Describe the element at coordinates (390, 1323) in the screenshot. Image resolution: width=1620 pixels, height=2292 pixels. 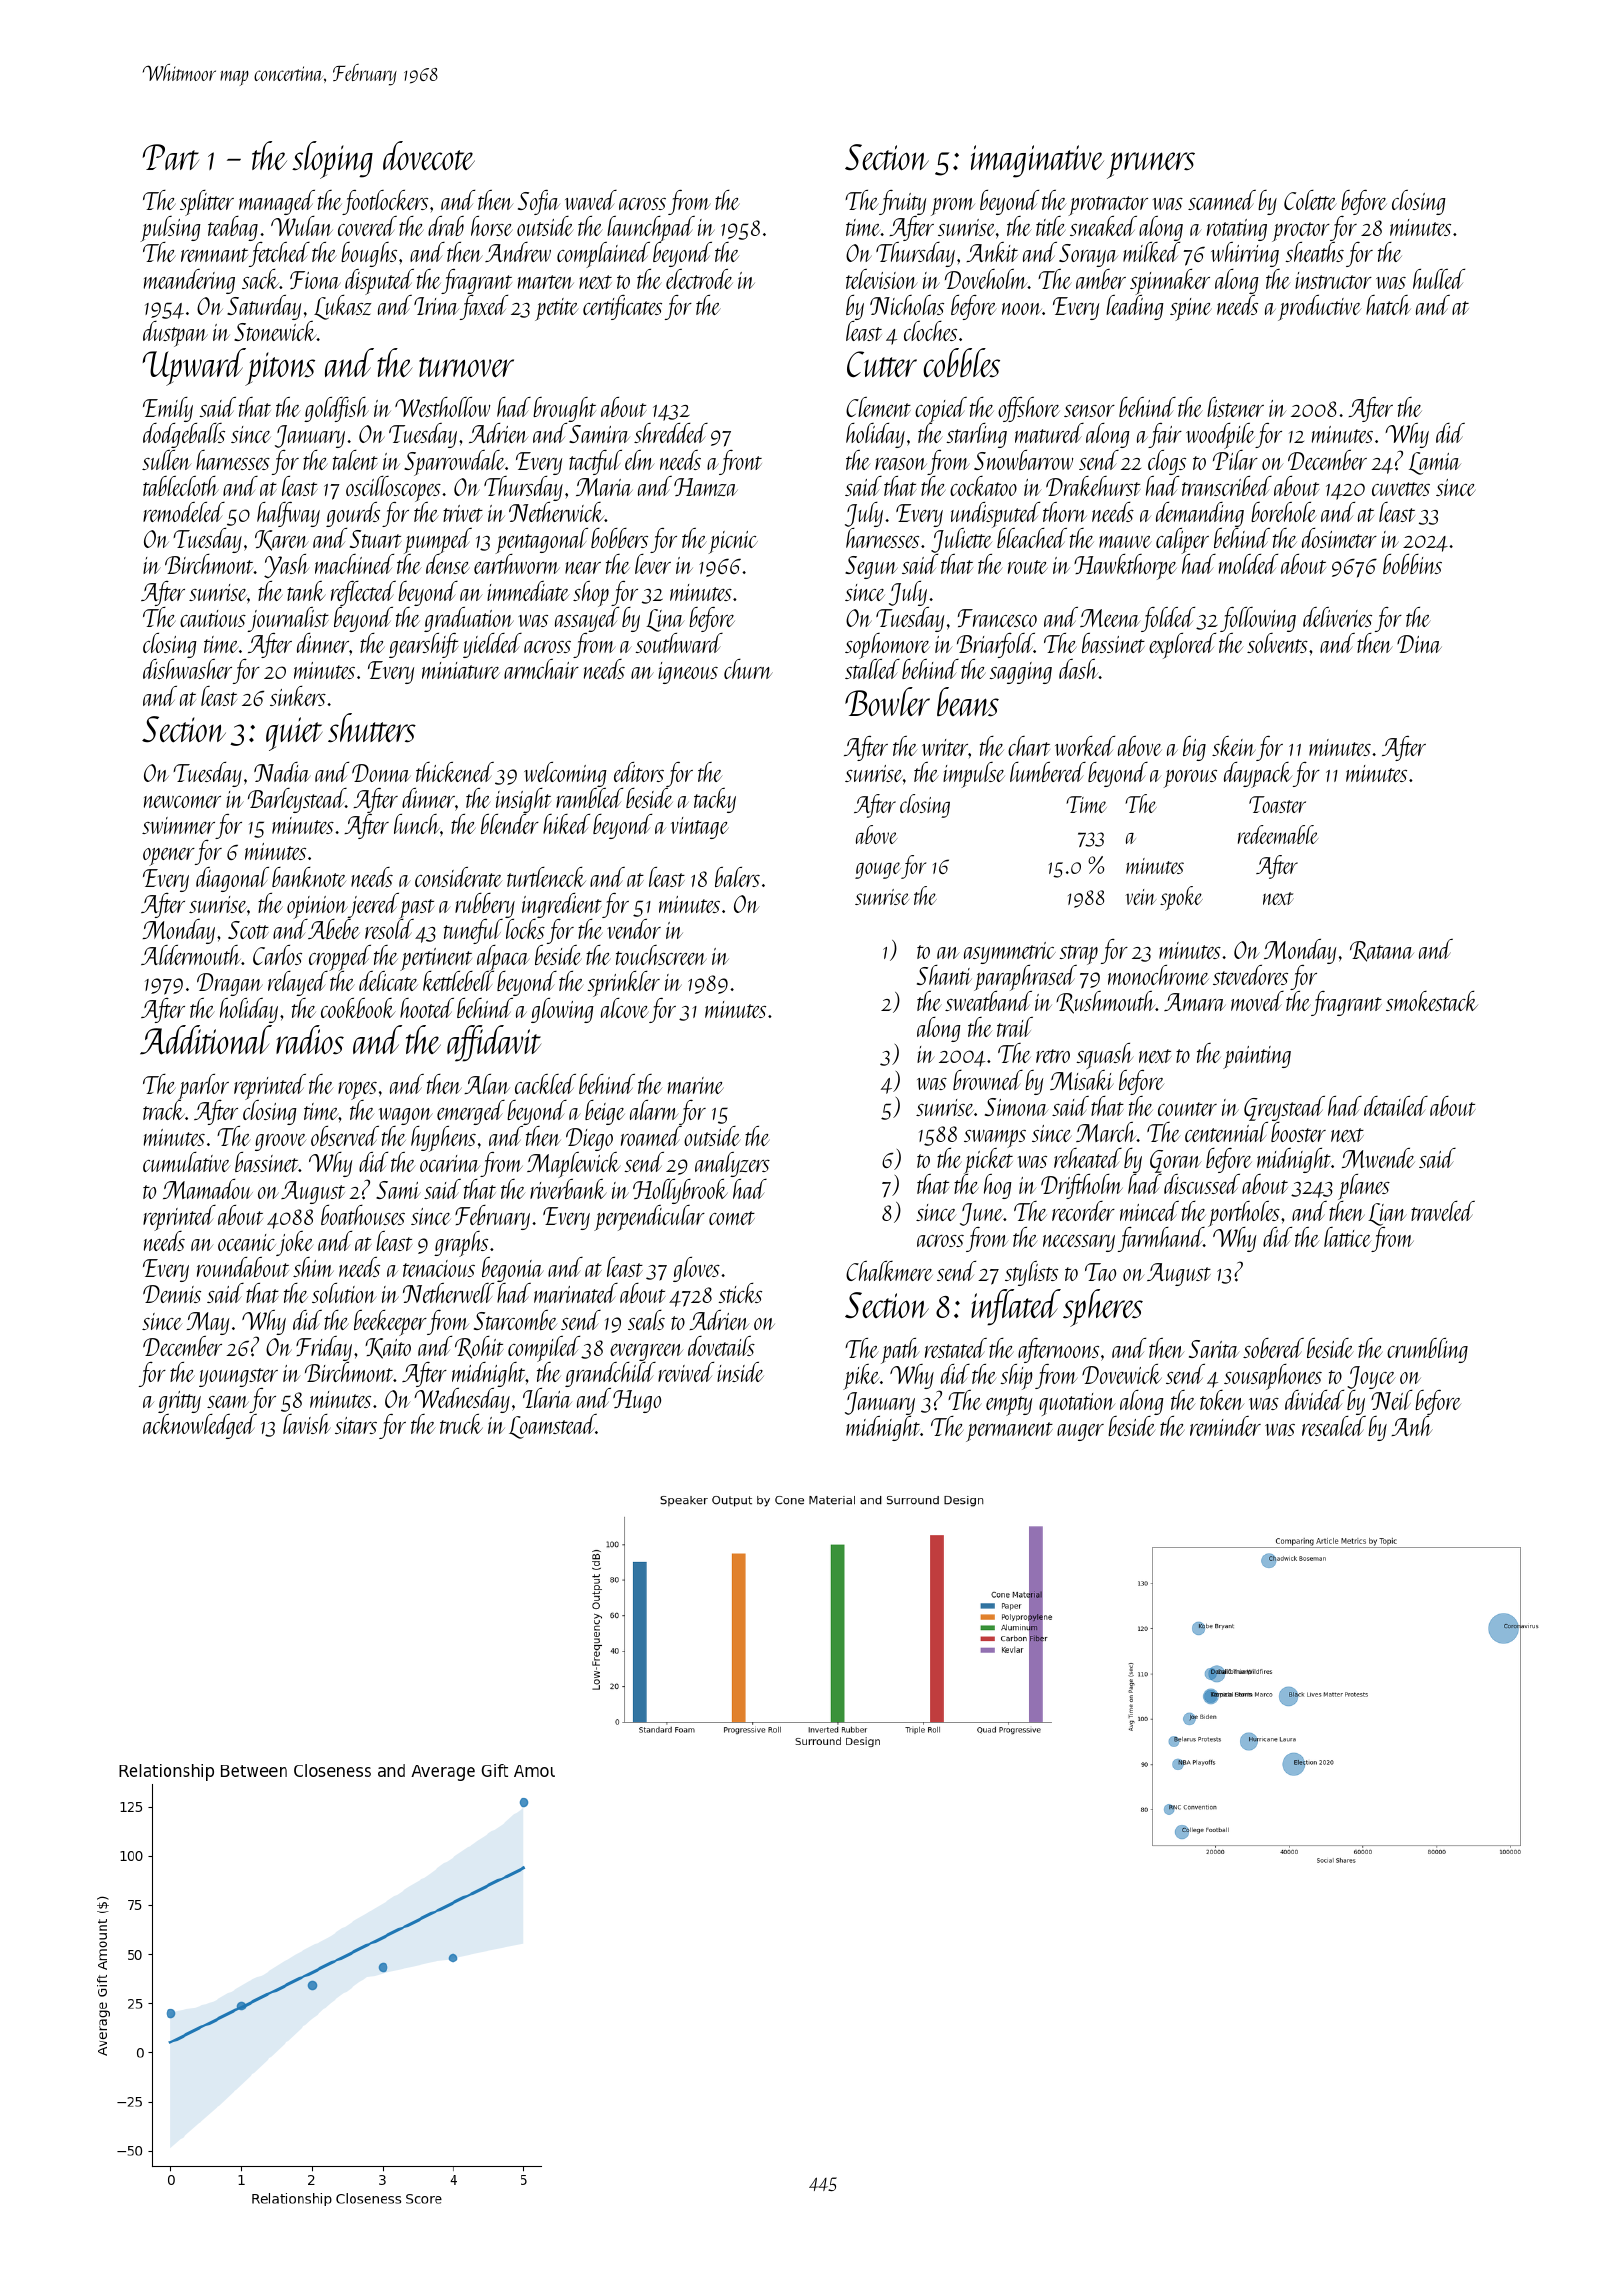
I see `beekeeper` at that location.
